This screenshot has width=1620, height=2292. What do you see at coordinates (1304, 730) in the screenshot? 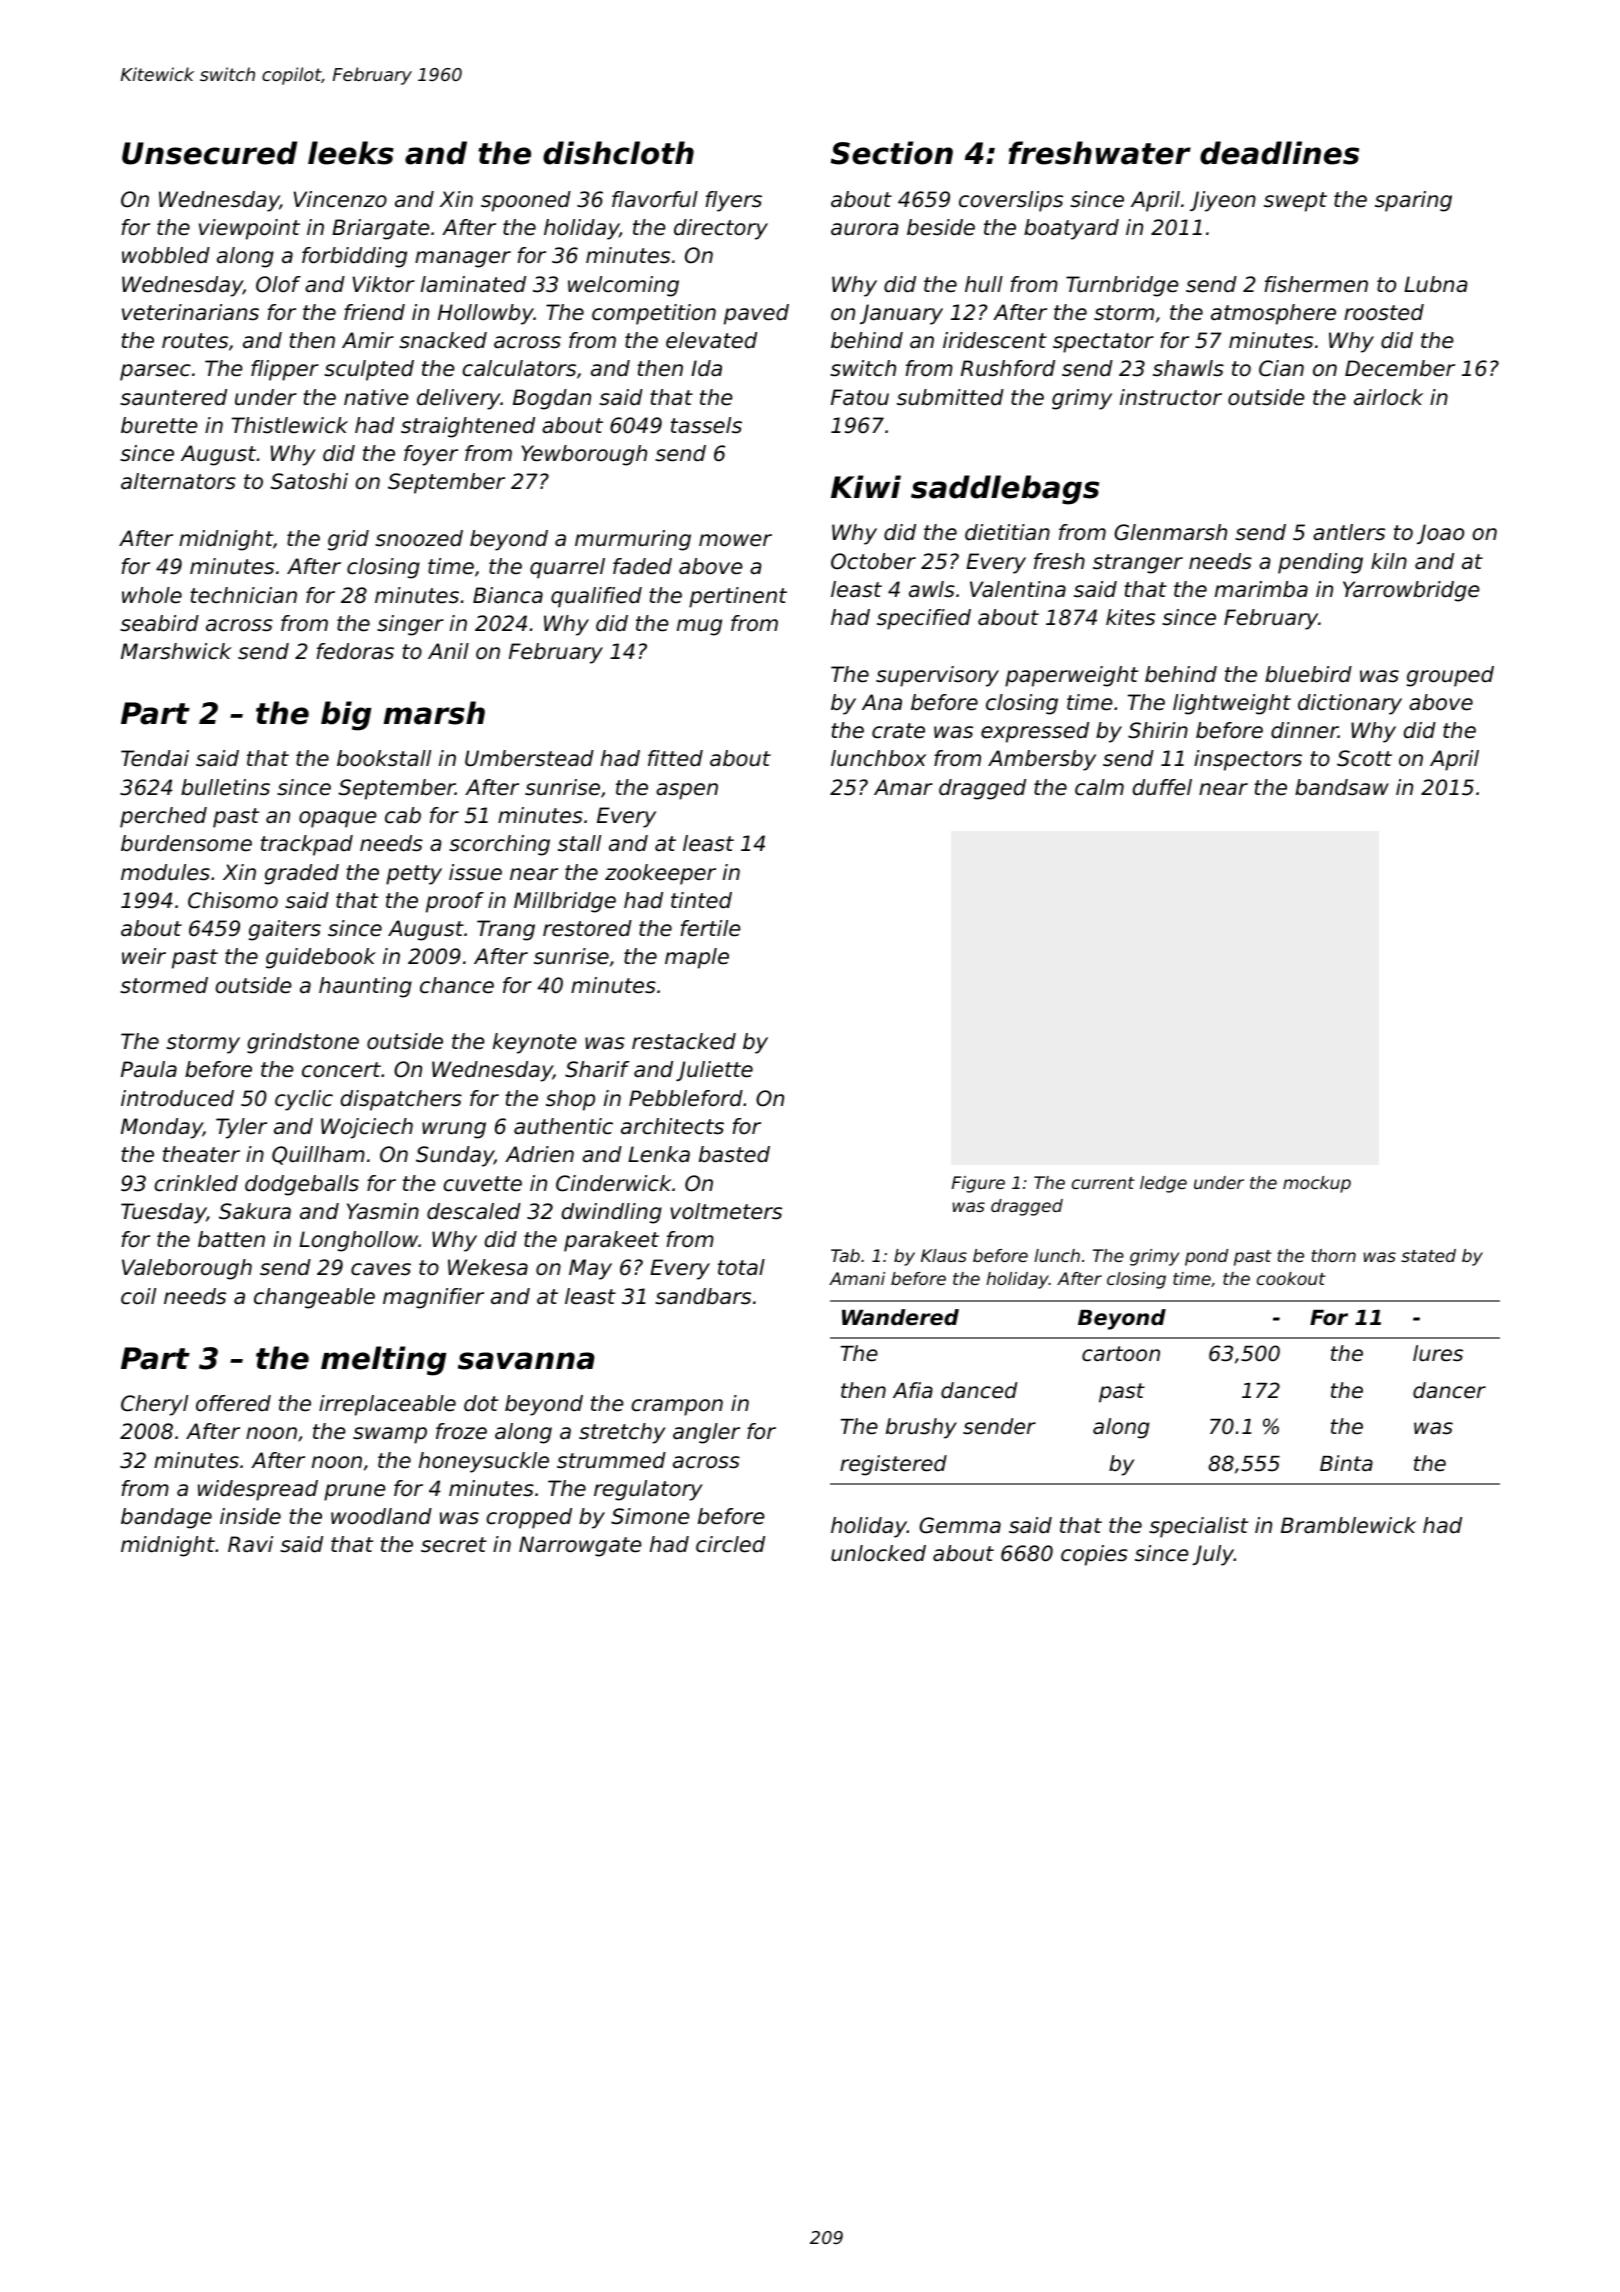
I see `dinner` at bounding box center [1304, 730].
